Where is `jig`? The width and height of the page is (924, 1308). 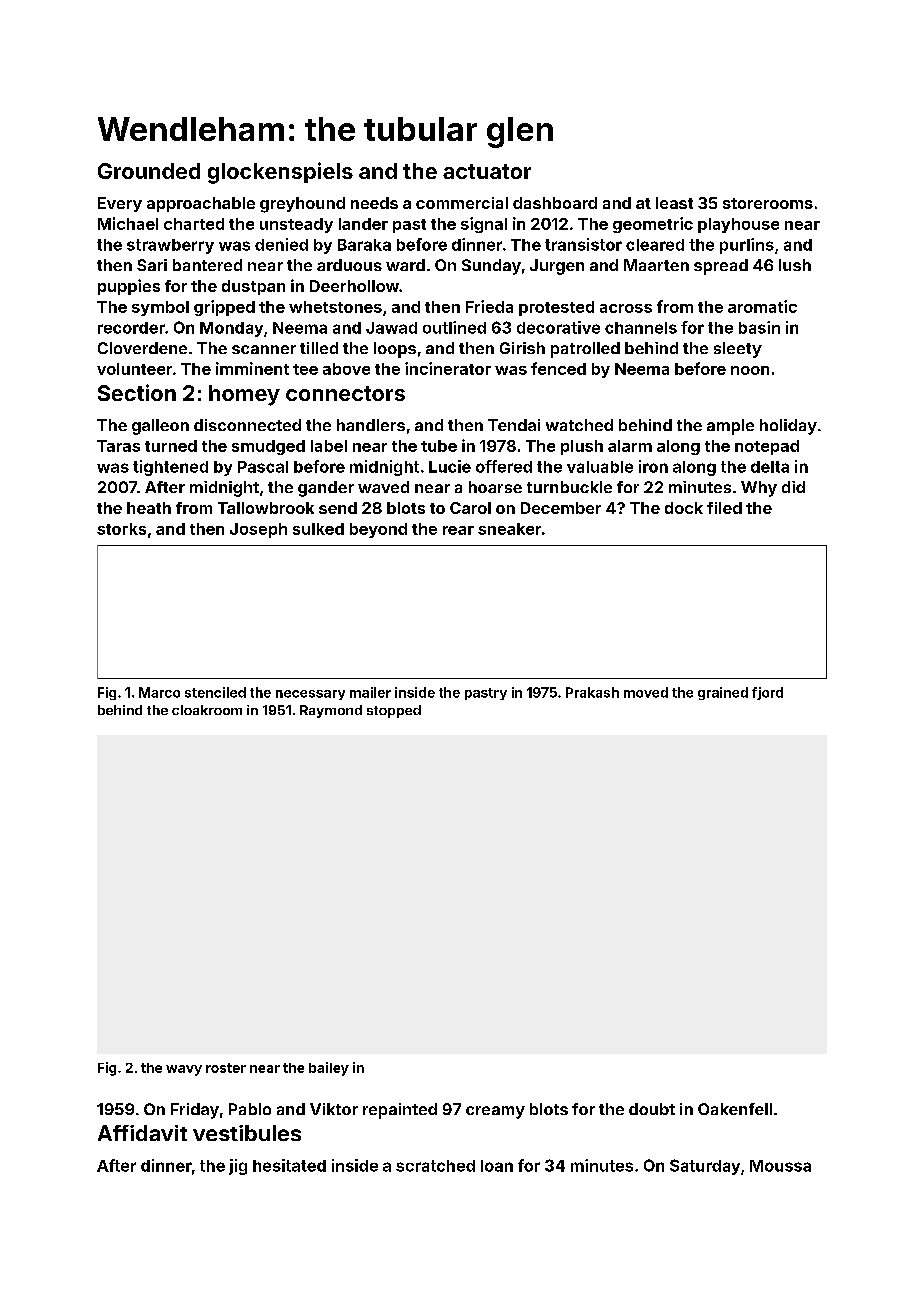
jig is located at coordinates (238, 1167).
